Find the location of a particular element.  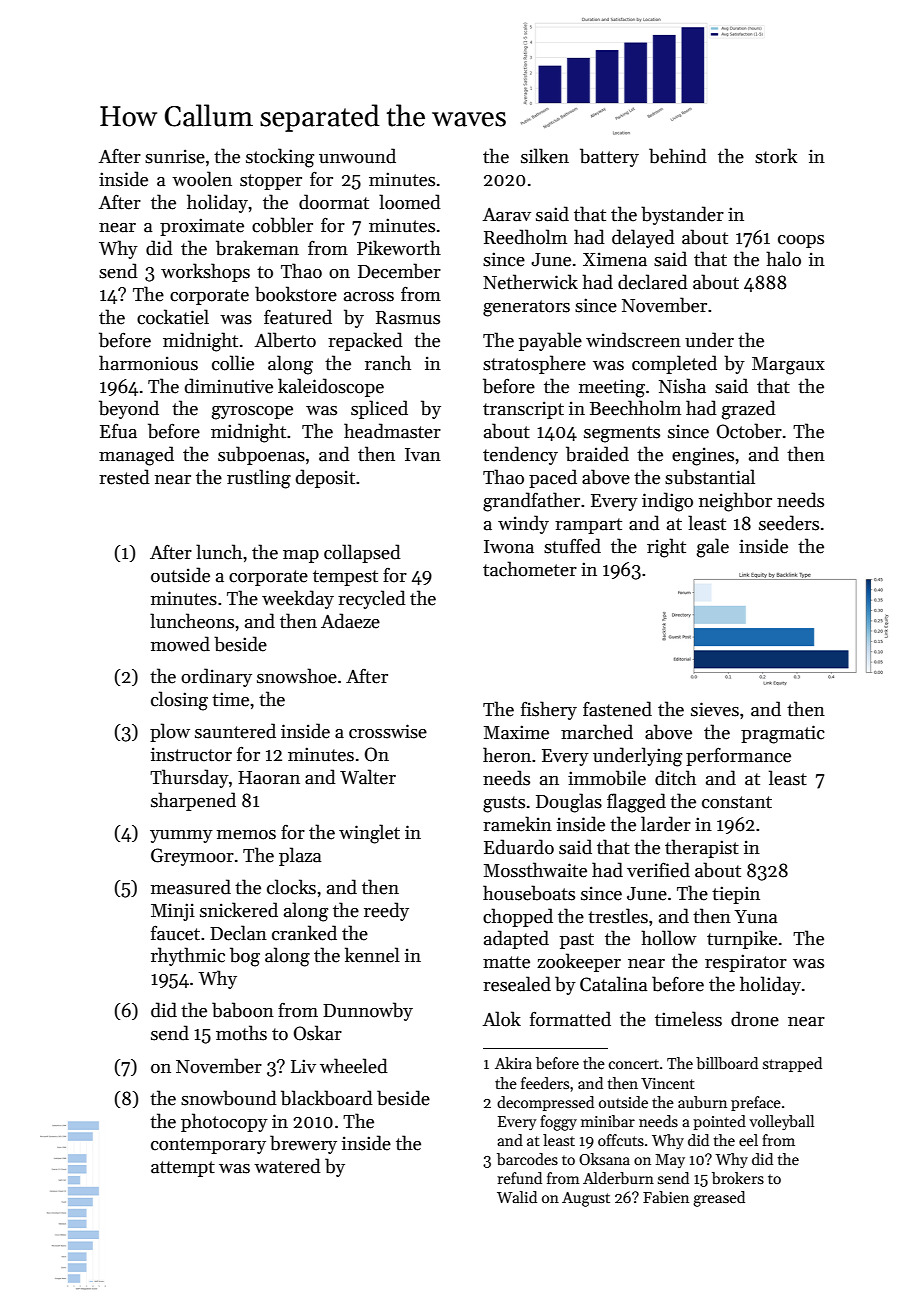

stocking is located at coordinates (280, 158).
